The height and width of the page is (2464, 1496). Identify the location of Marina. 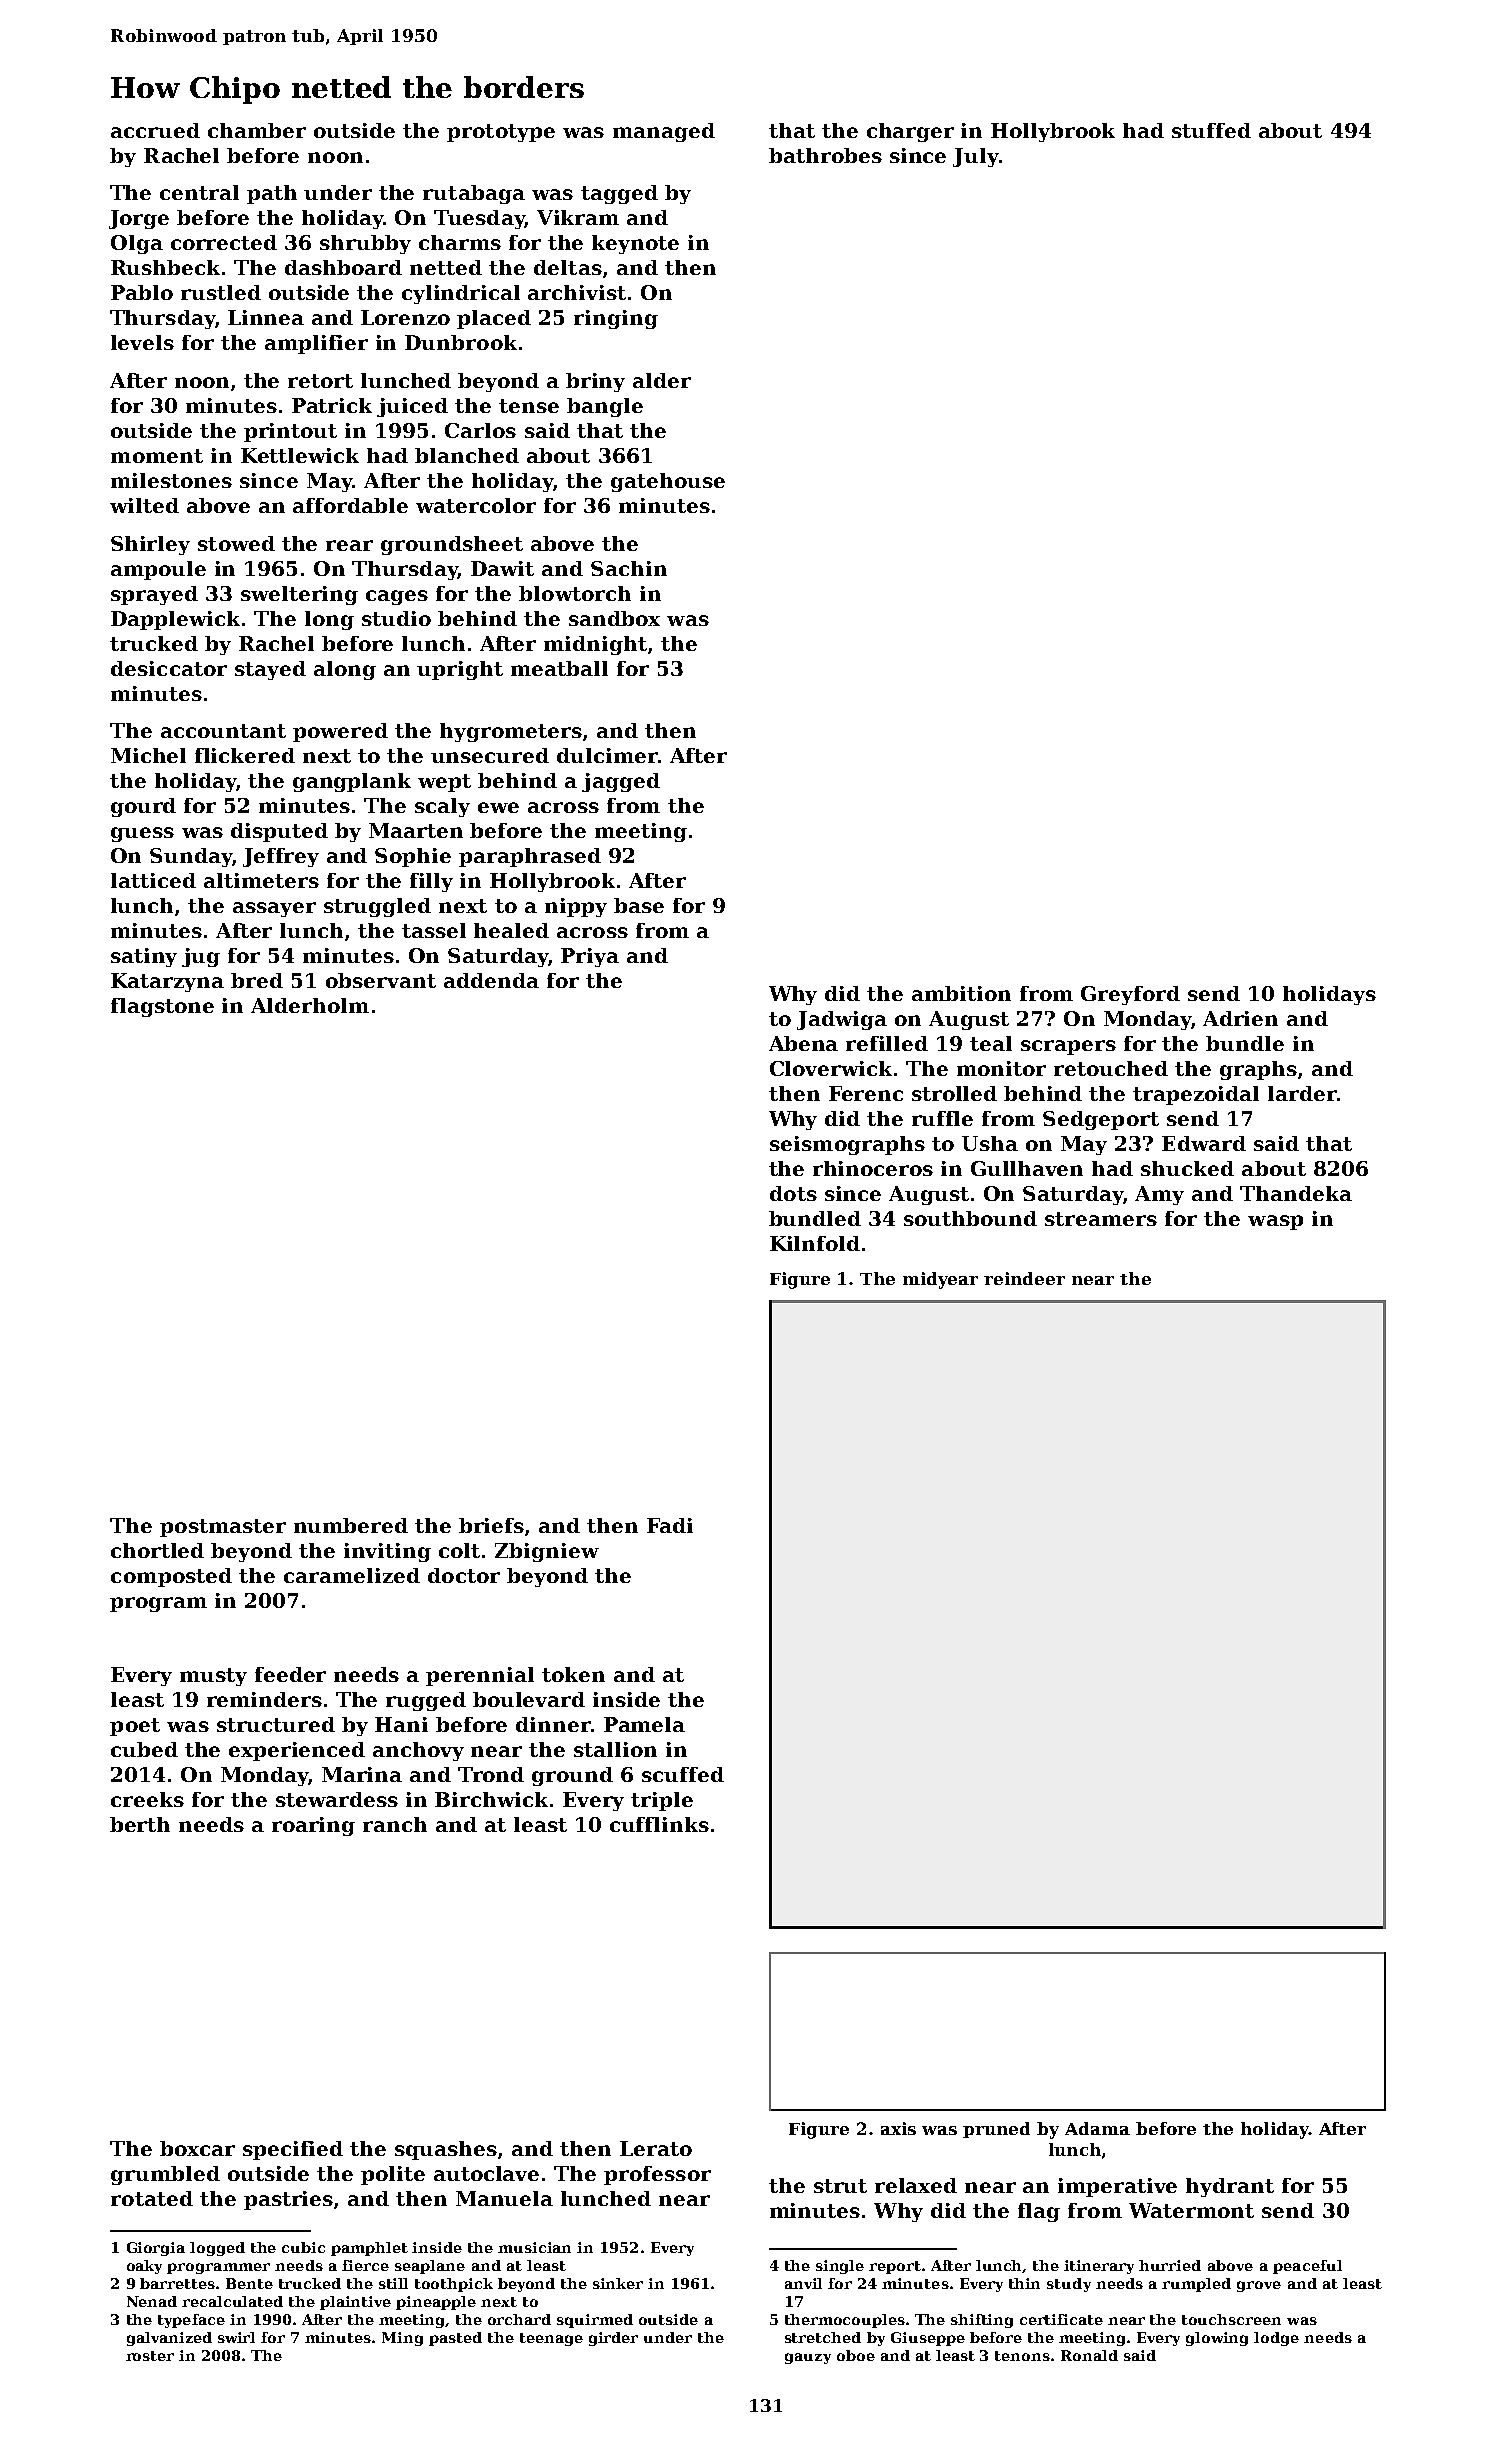
(362, 1774).
